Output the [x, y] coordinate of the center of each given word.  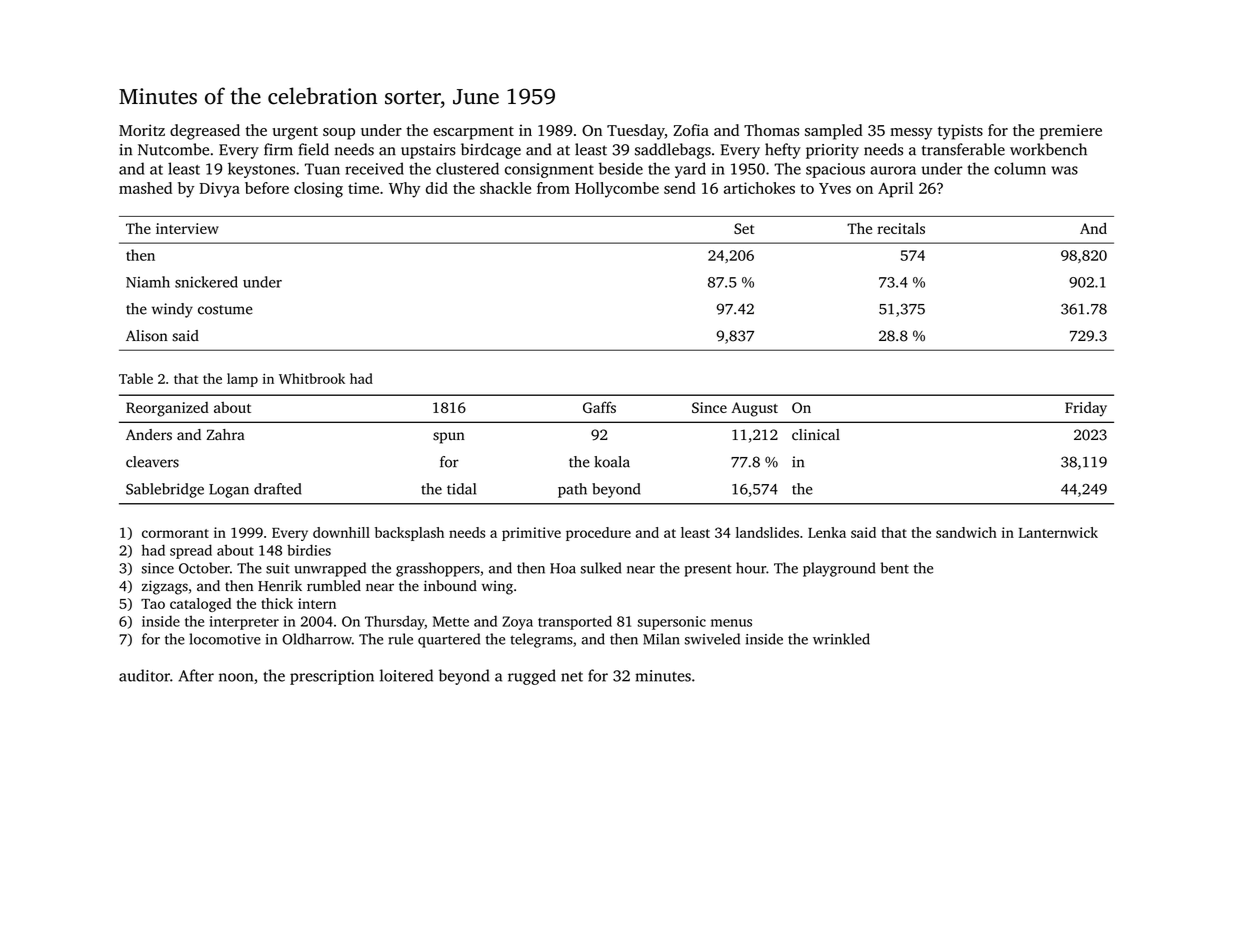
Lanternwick [1058, 532]
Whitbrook [312, 378]
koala [612, 462]
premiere [1071, 132]
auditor [144, 675]
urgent [295, 133]
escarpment [473, 133]
